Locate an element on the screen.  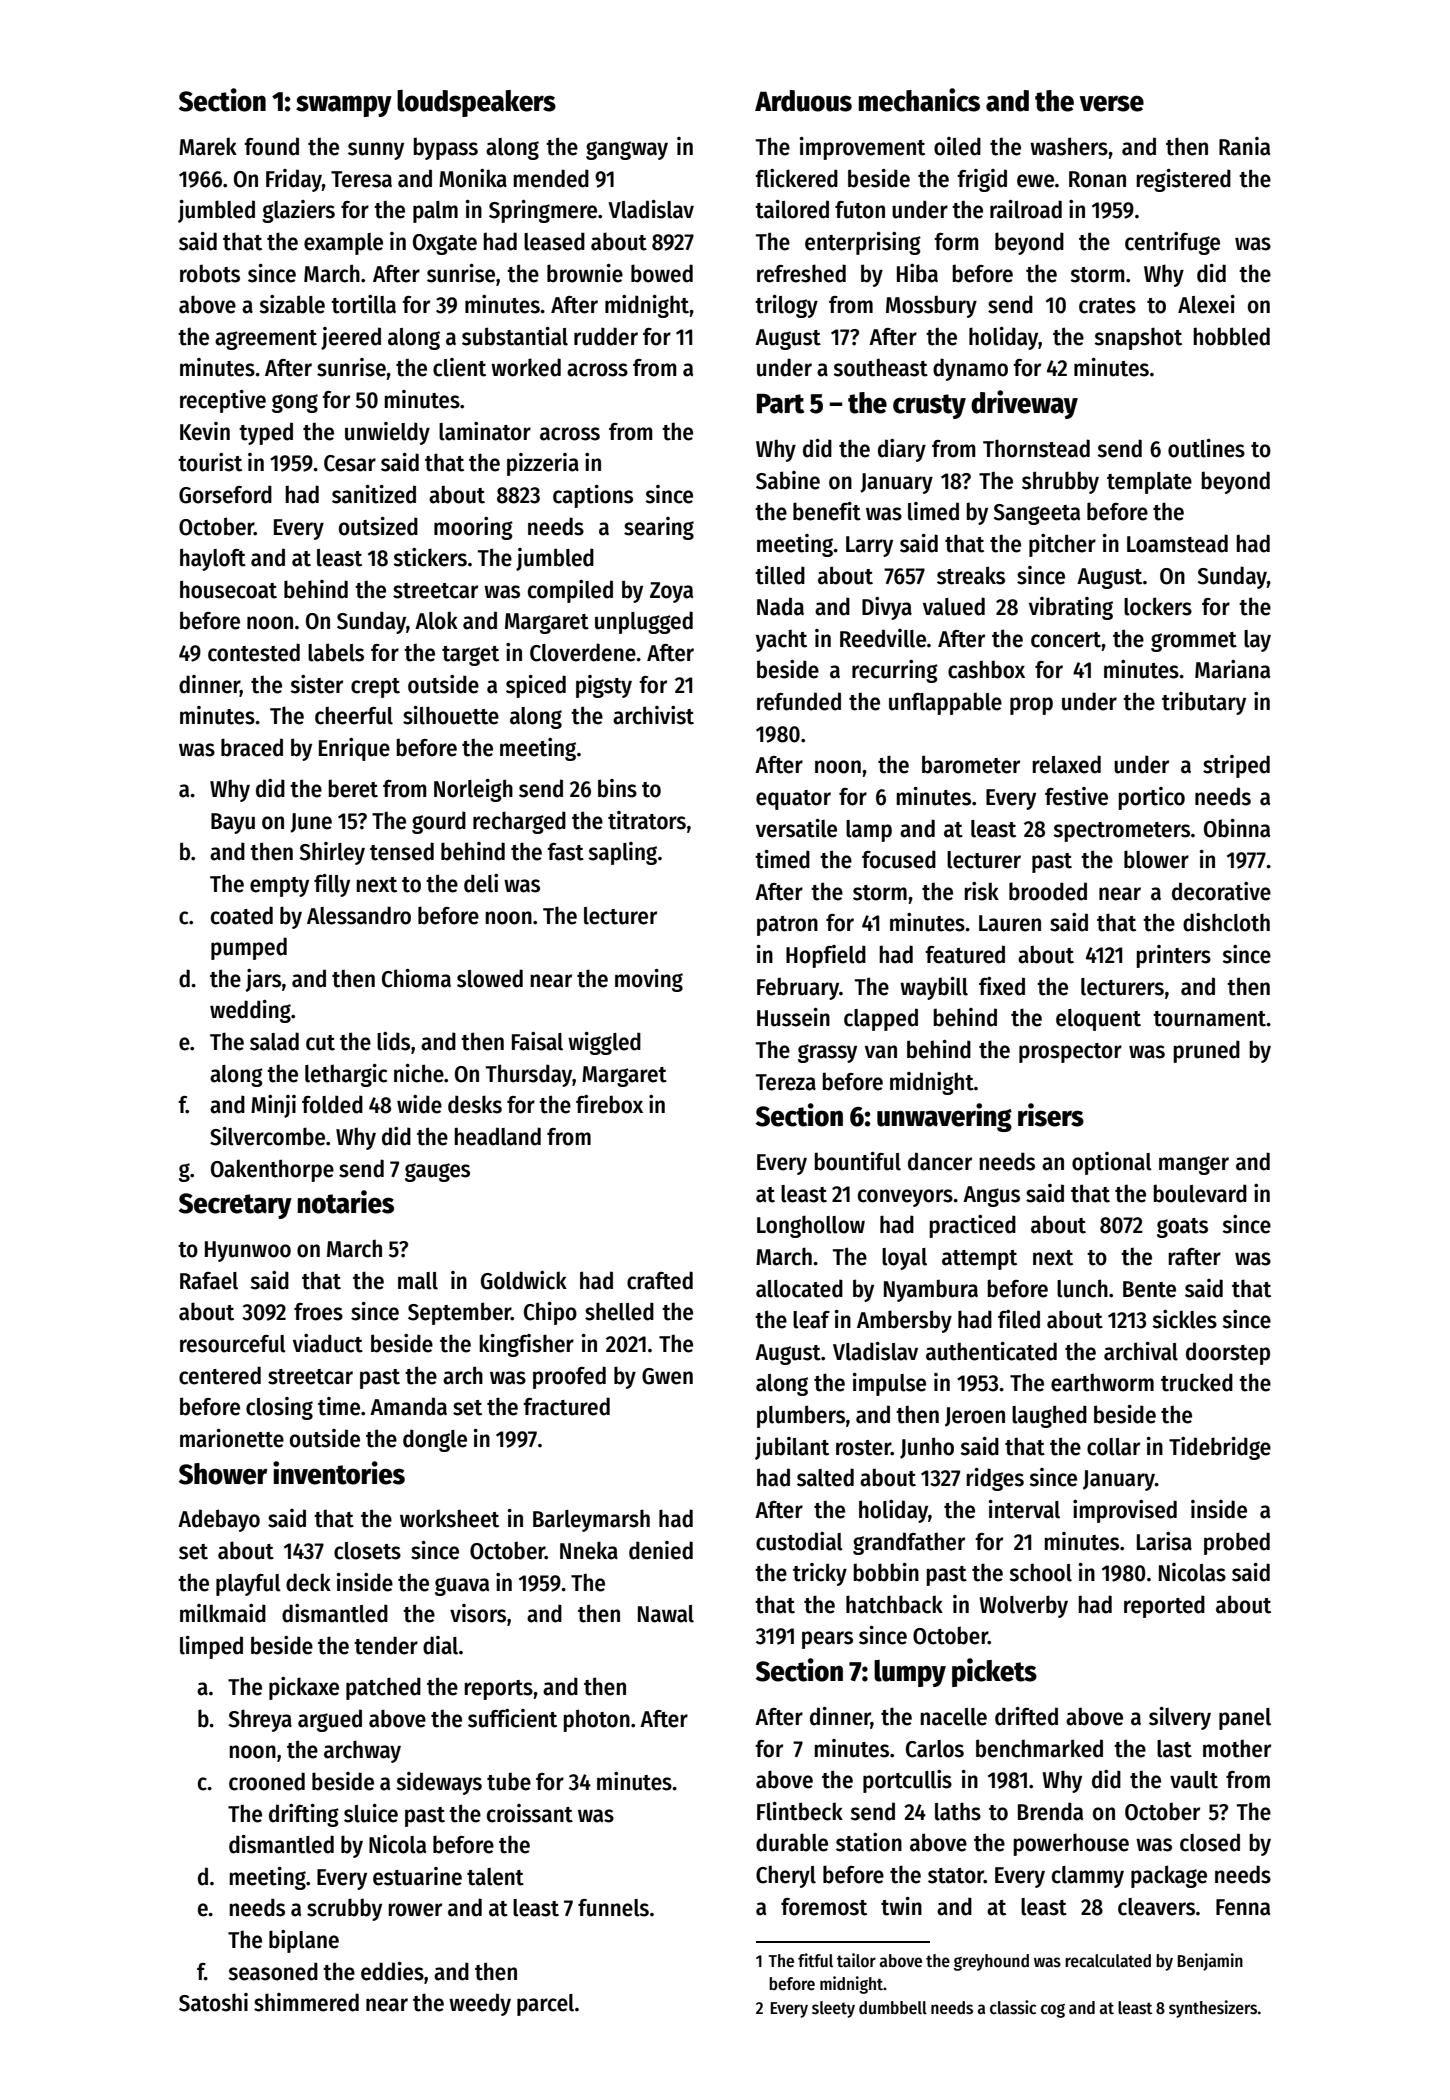
searing is located at coordinates (659, 528).
